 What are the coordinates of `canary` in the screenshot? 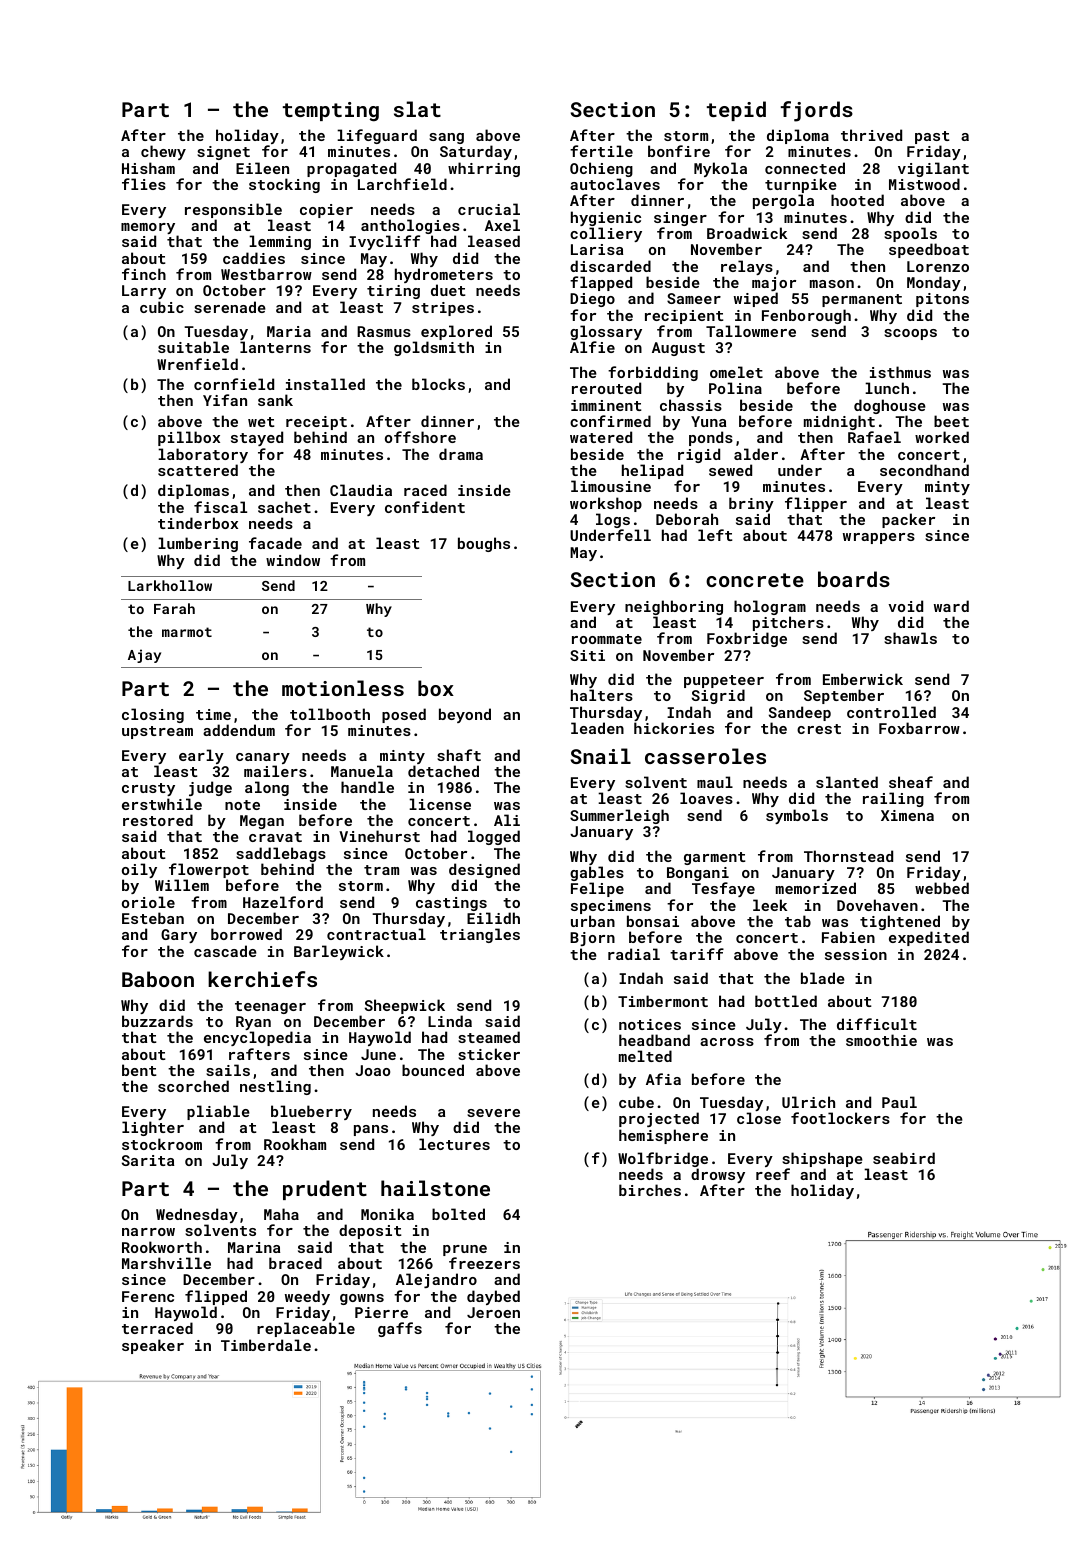 It's located at (263, 758).
